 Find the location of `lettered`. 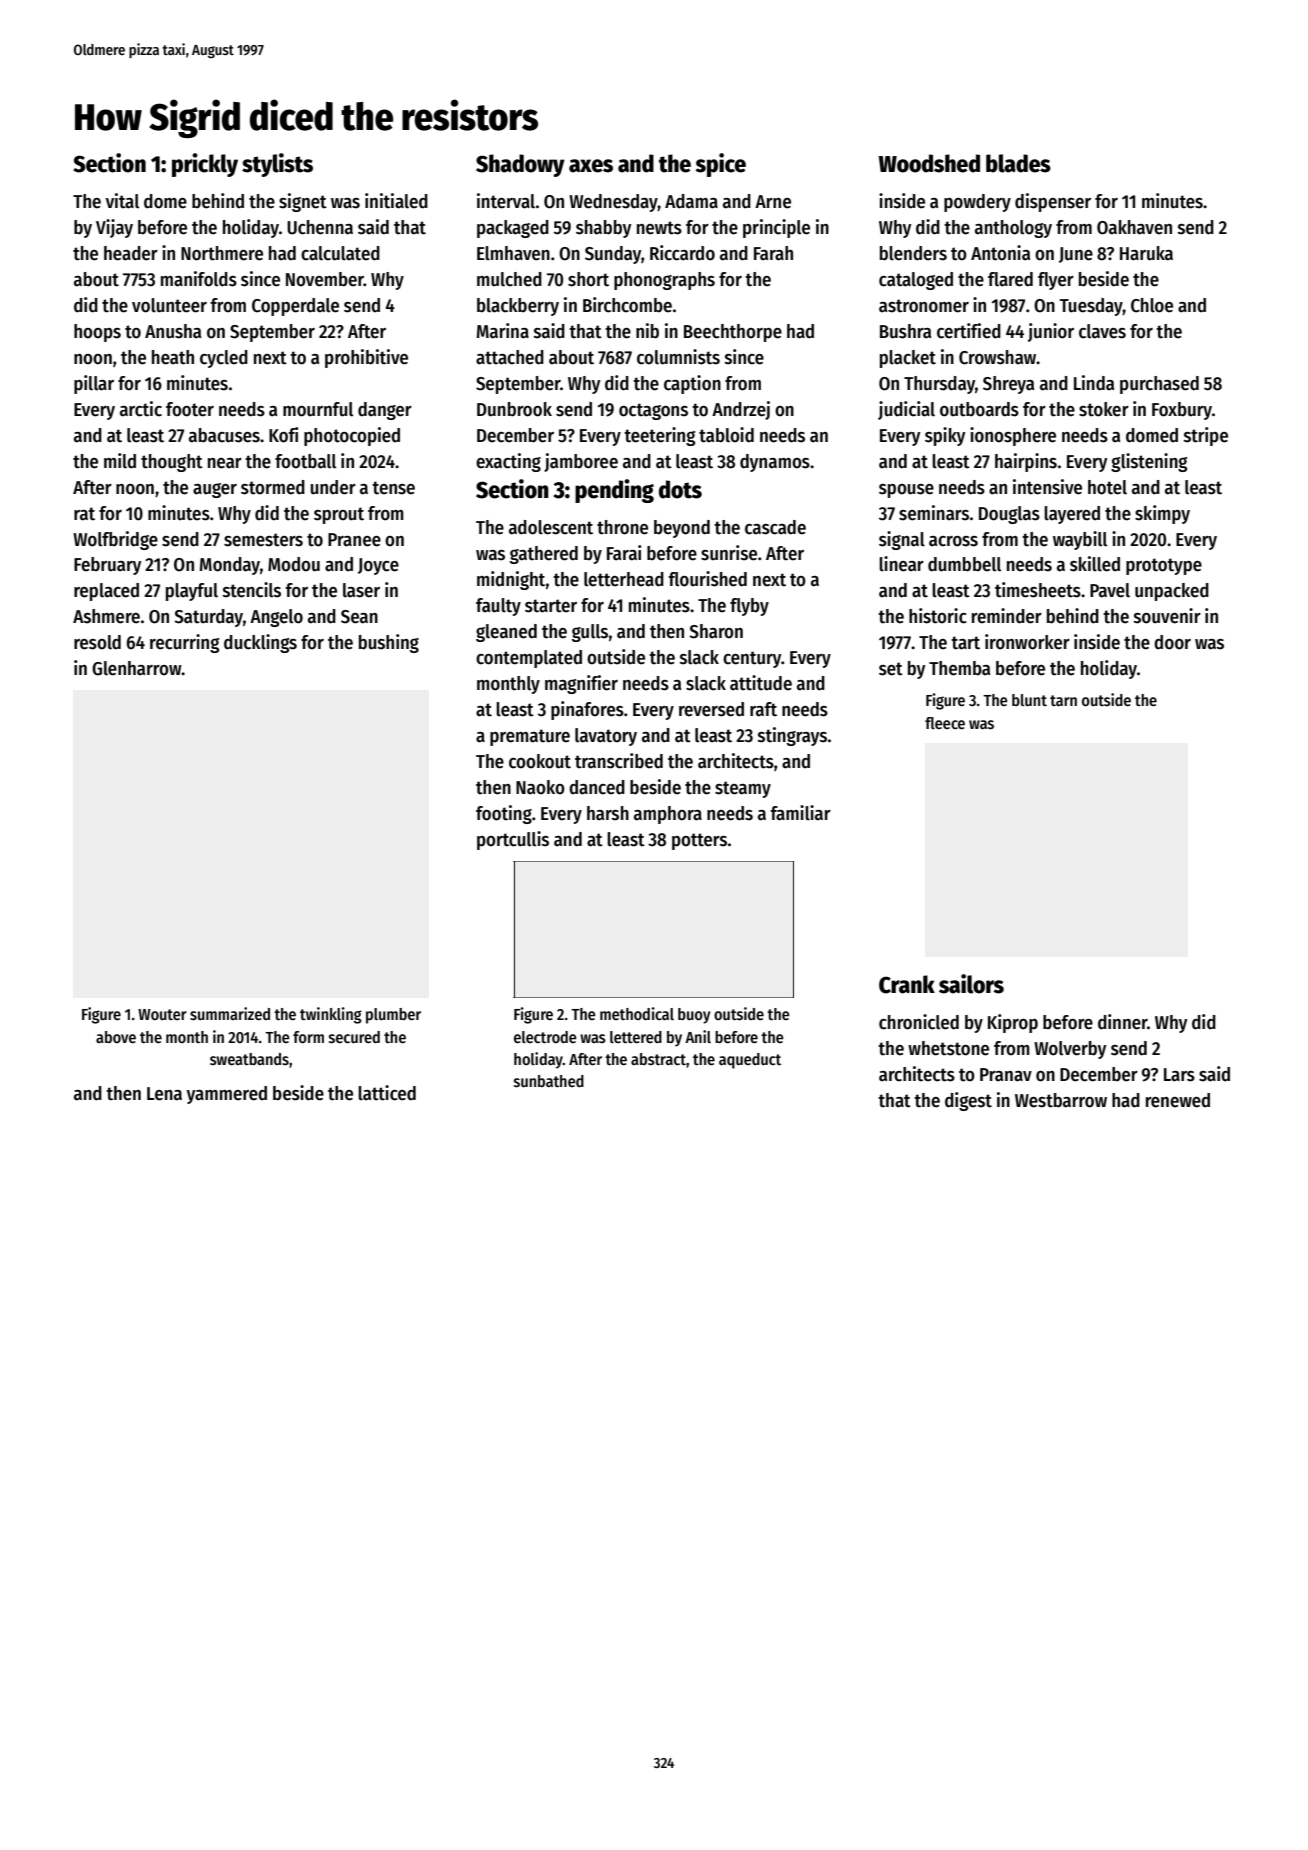

lettered is located at coordinates (636, 1037).
